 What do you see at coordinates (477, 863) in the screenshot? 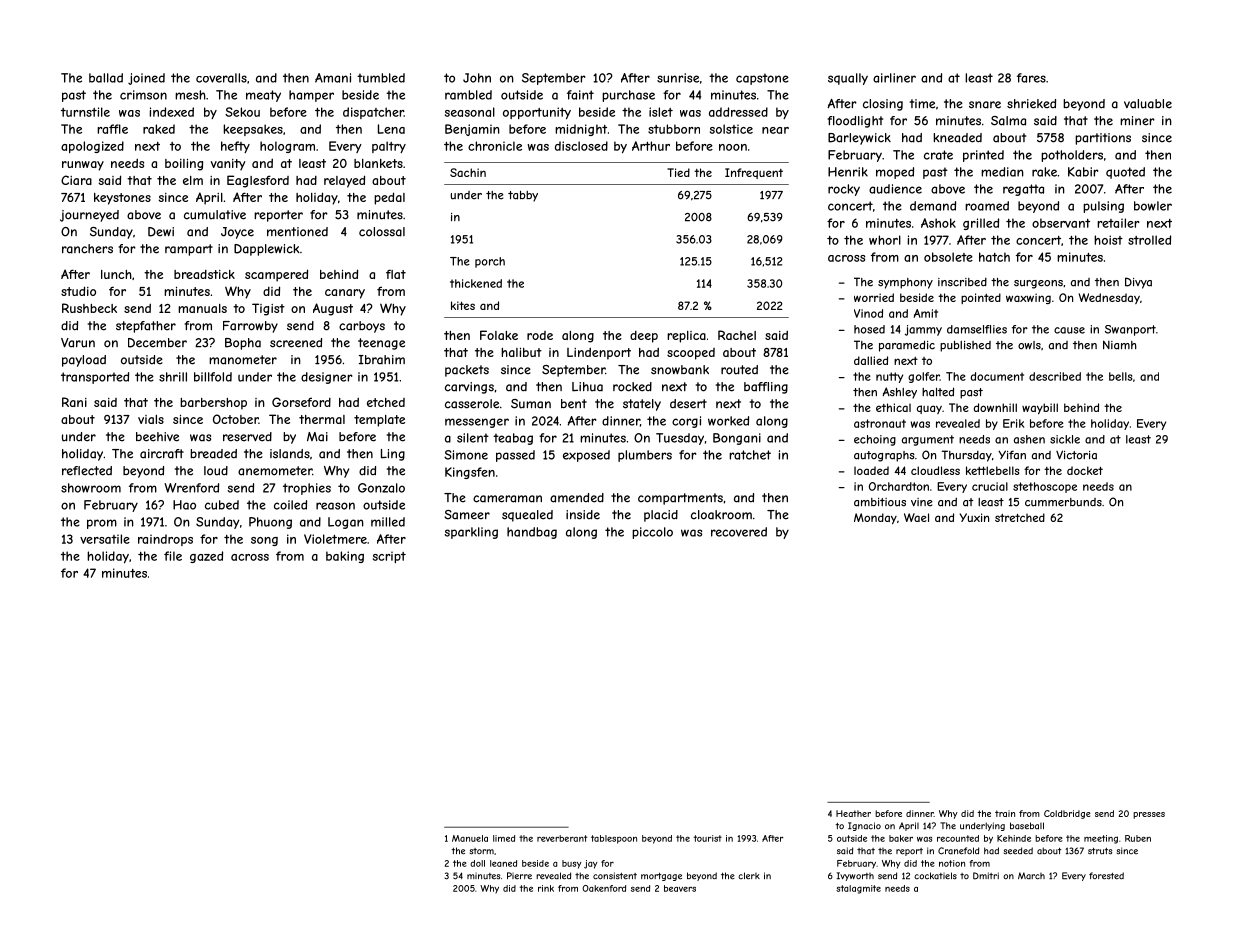
I see `doll` at bounding box center [477, 863].
